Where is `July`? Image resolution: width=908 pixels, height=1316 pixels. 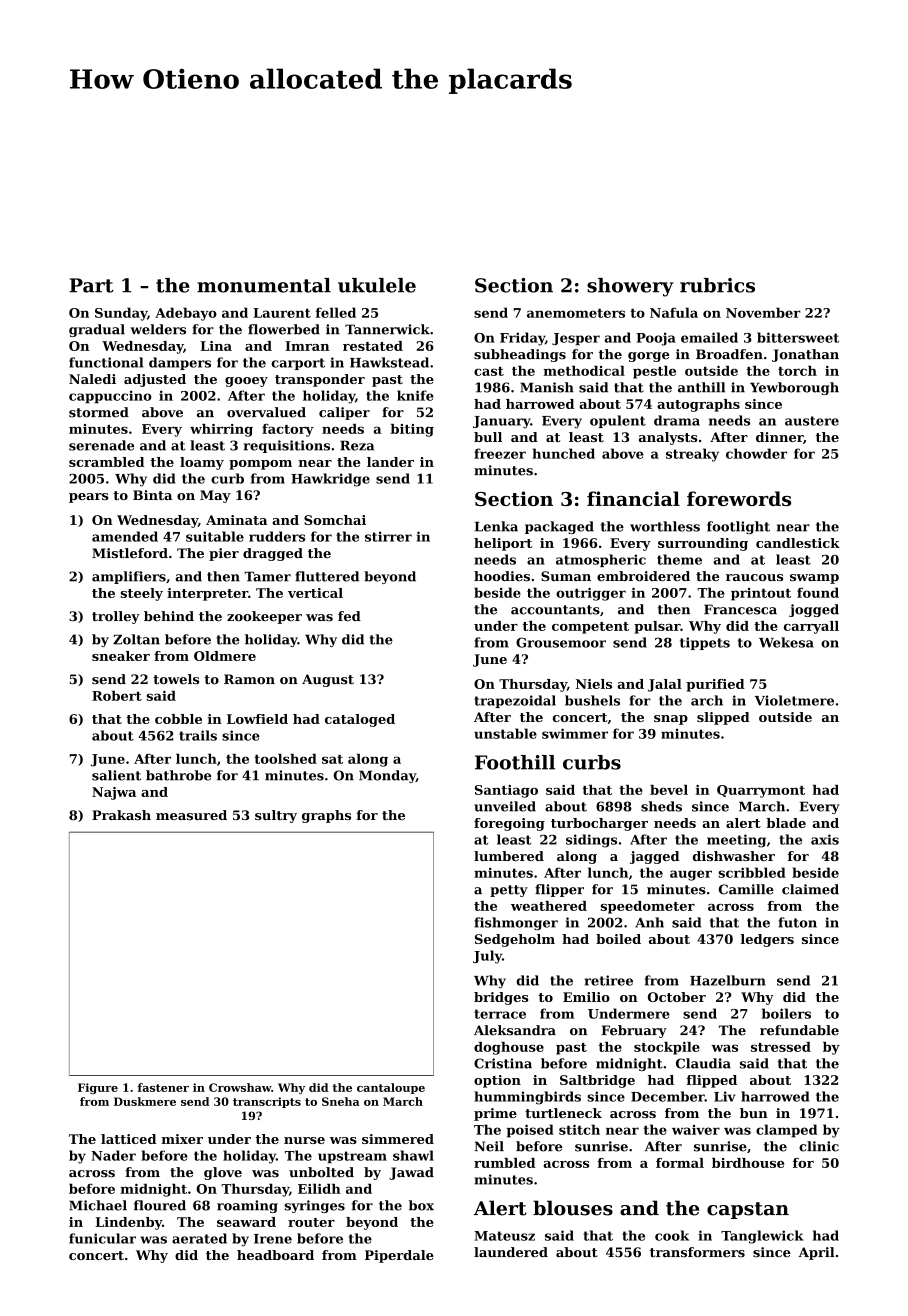 July is located at coordinates (487, 957).
